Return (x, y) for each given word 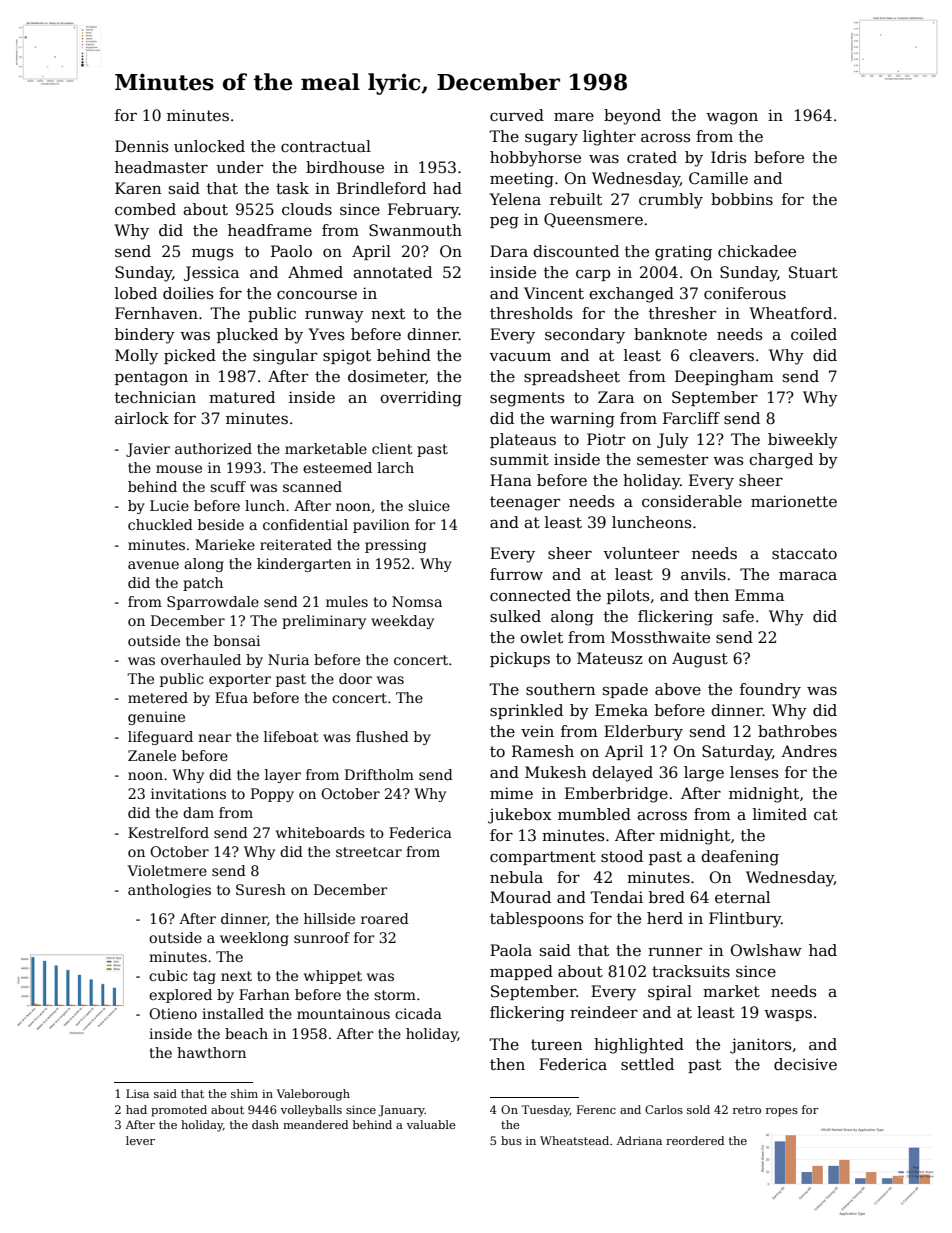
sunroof (322, 937)
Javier (148, 450)
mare (574, 116)
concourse (317, 294)
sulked (515, 616)
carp (593, 275)
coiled (814, 334)
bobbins (742, 199)
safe (738, 616)
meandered (315, 1124)
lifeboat (291, 736)
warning (582, 420)
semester (672, 460)
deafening (740, 858)
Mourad (520, 897)
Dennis (142, 146)
